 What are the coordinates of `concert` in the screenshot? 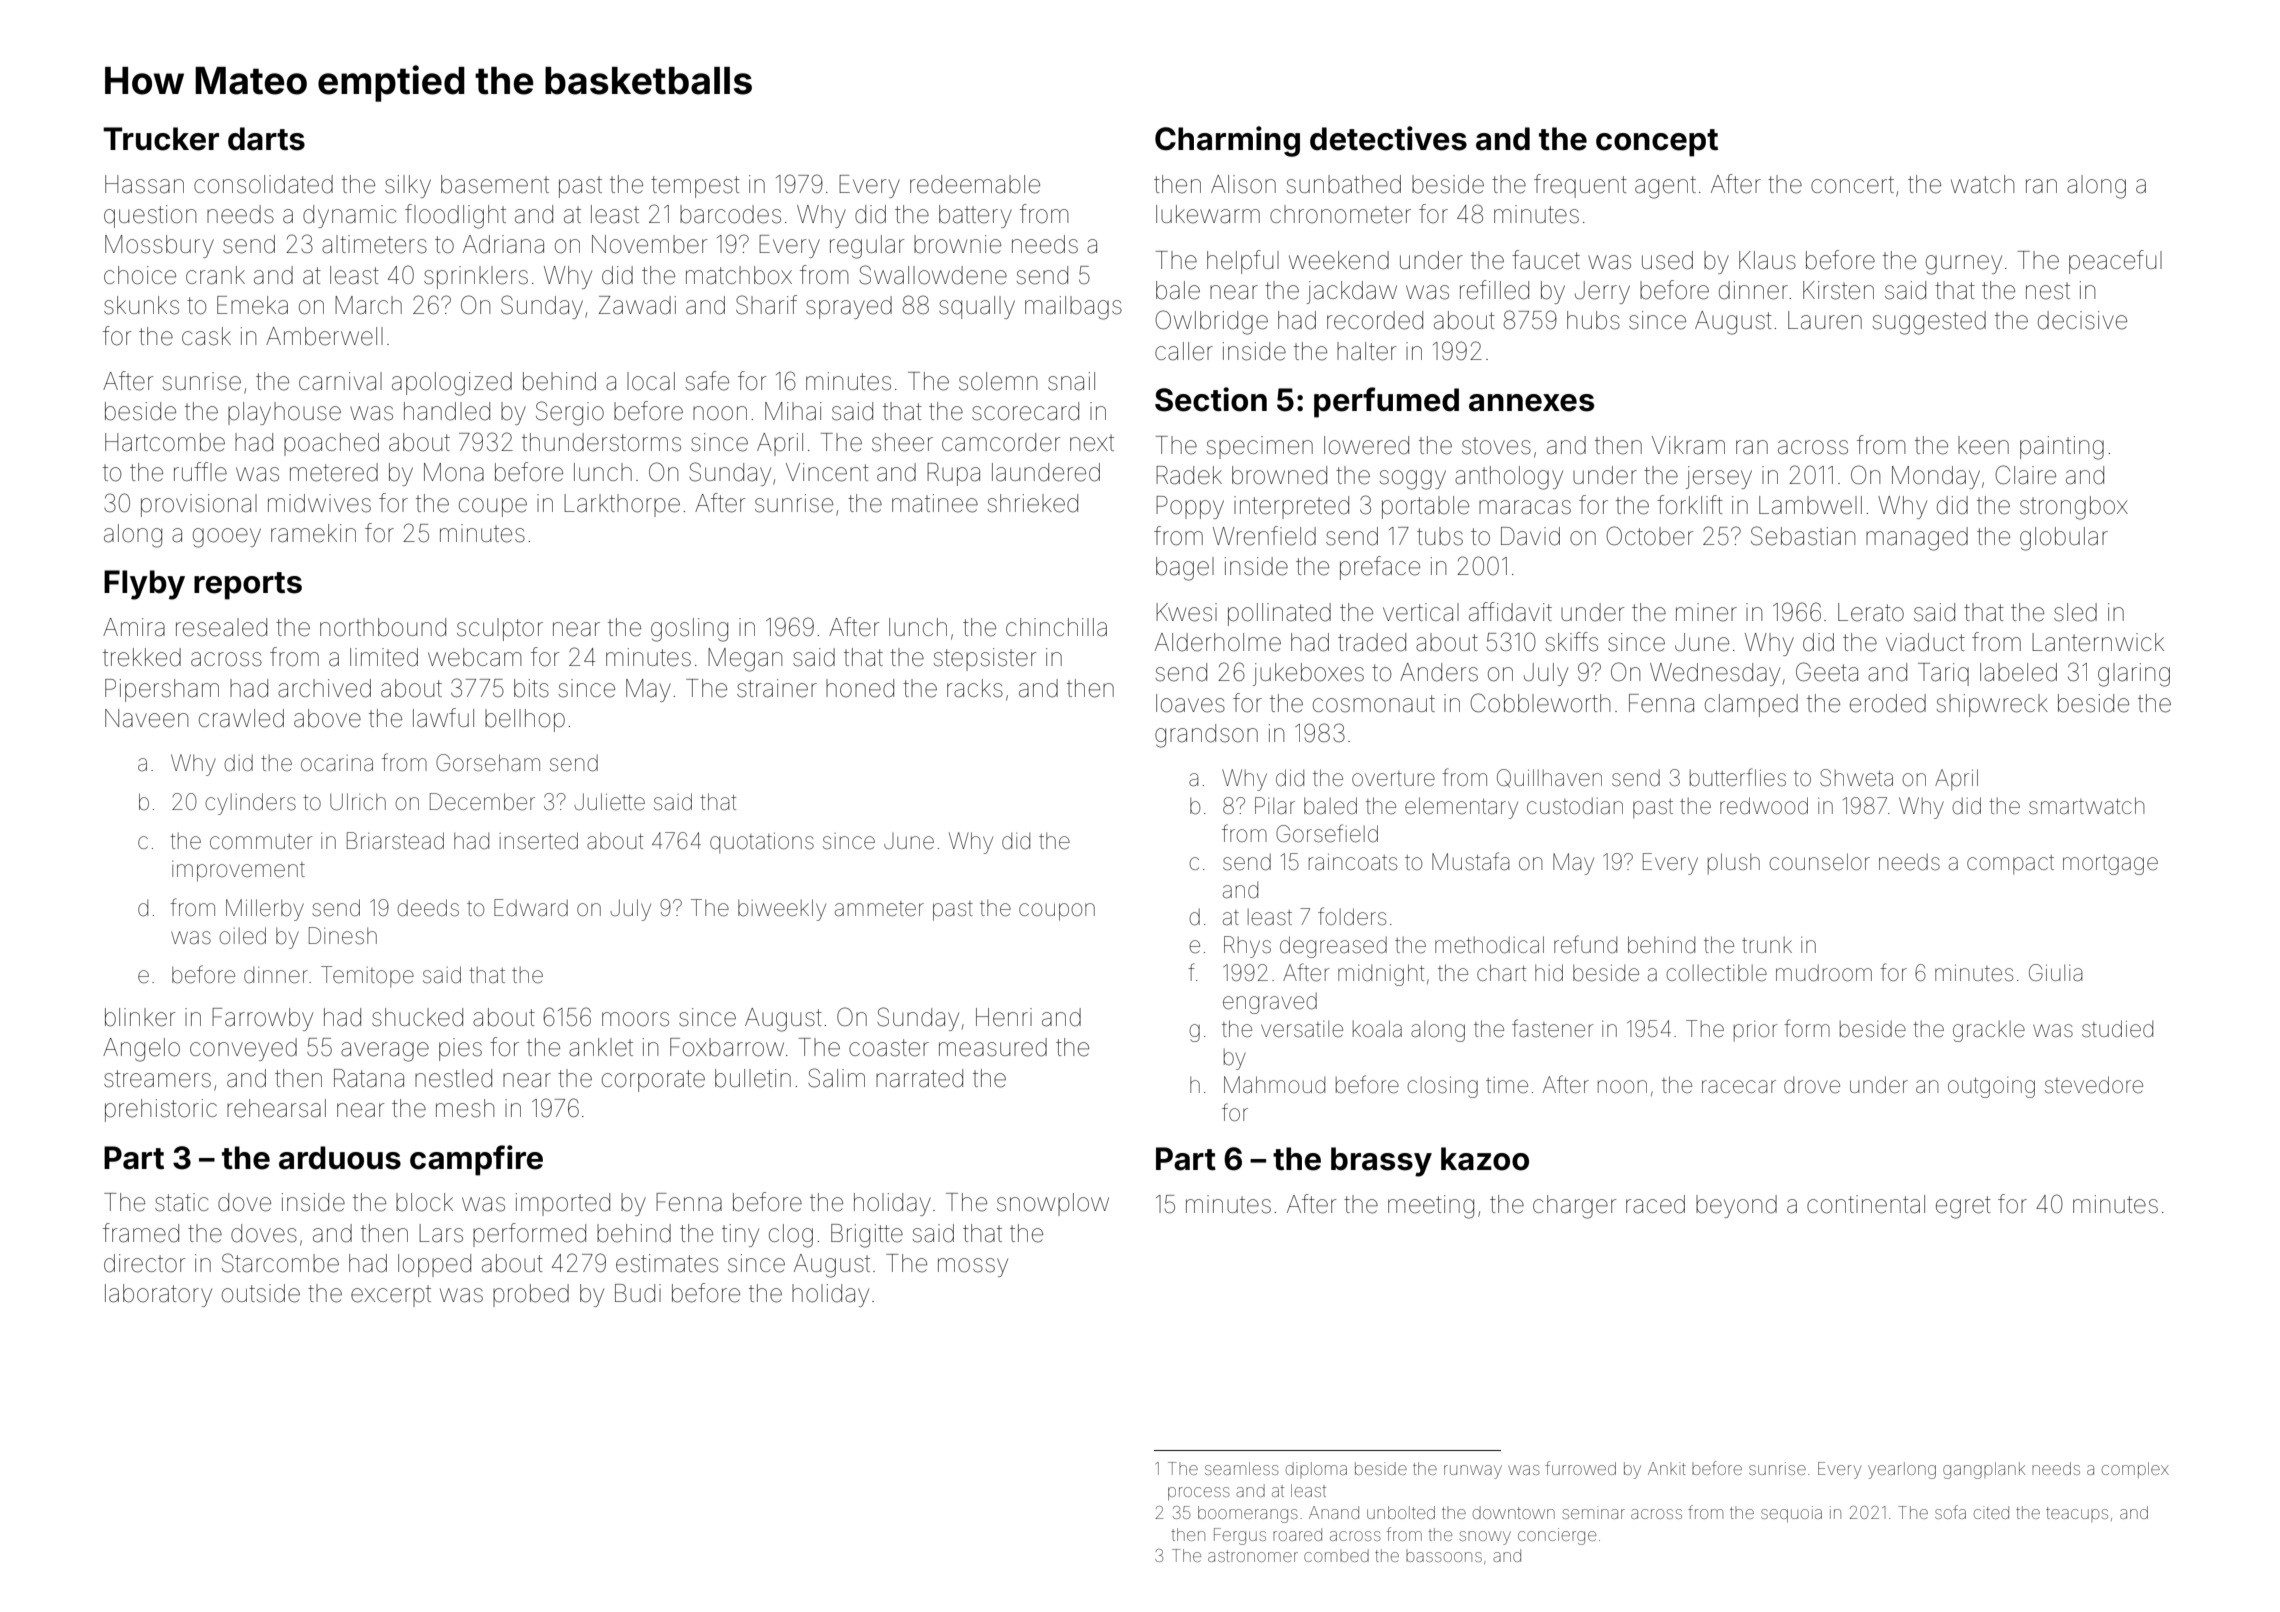 It's located at (1852, 185).
